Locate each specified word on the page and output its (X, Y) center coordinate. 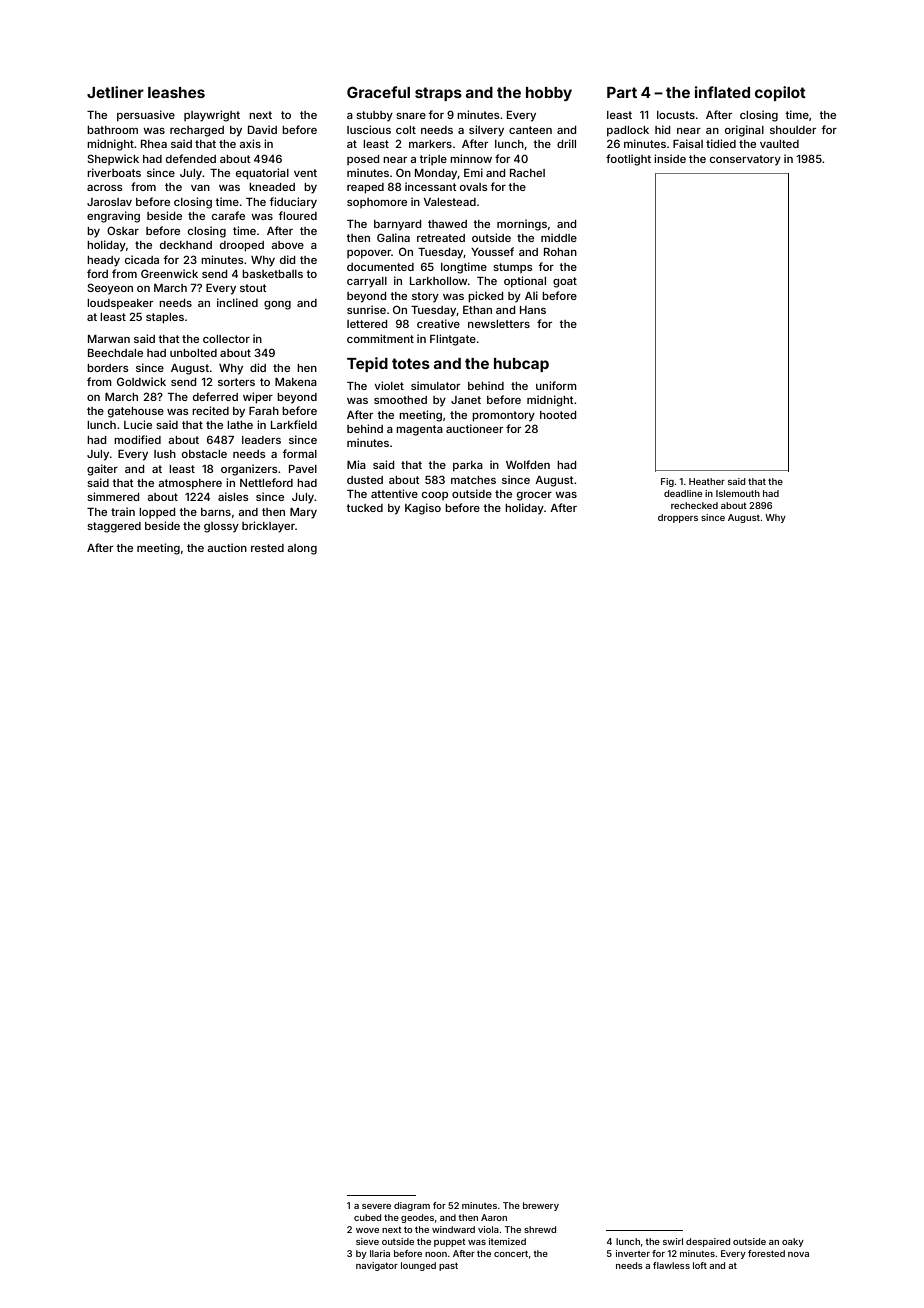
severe (376, 1206)
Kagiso (423, 509)
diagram (412, 1206)
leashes (176, 92)
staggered (114, 527)
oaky (793, 1242)
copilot (780, 93)
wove (367, 1230)
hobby (549, 94)
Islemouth (738, 493)
